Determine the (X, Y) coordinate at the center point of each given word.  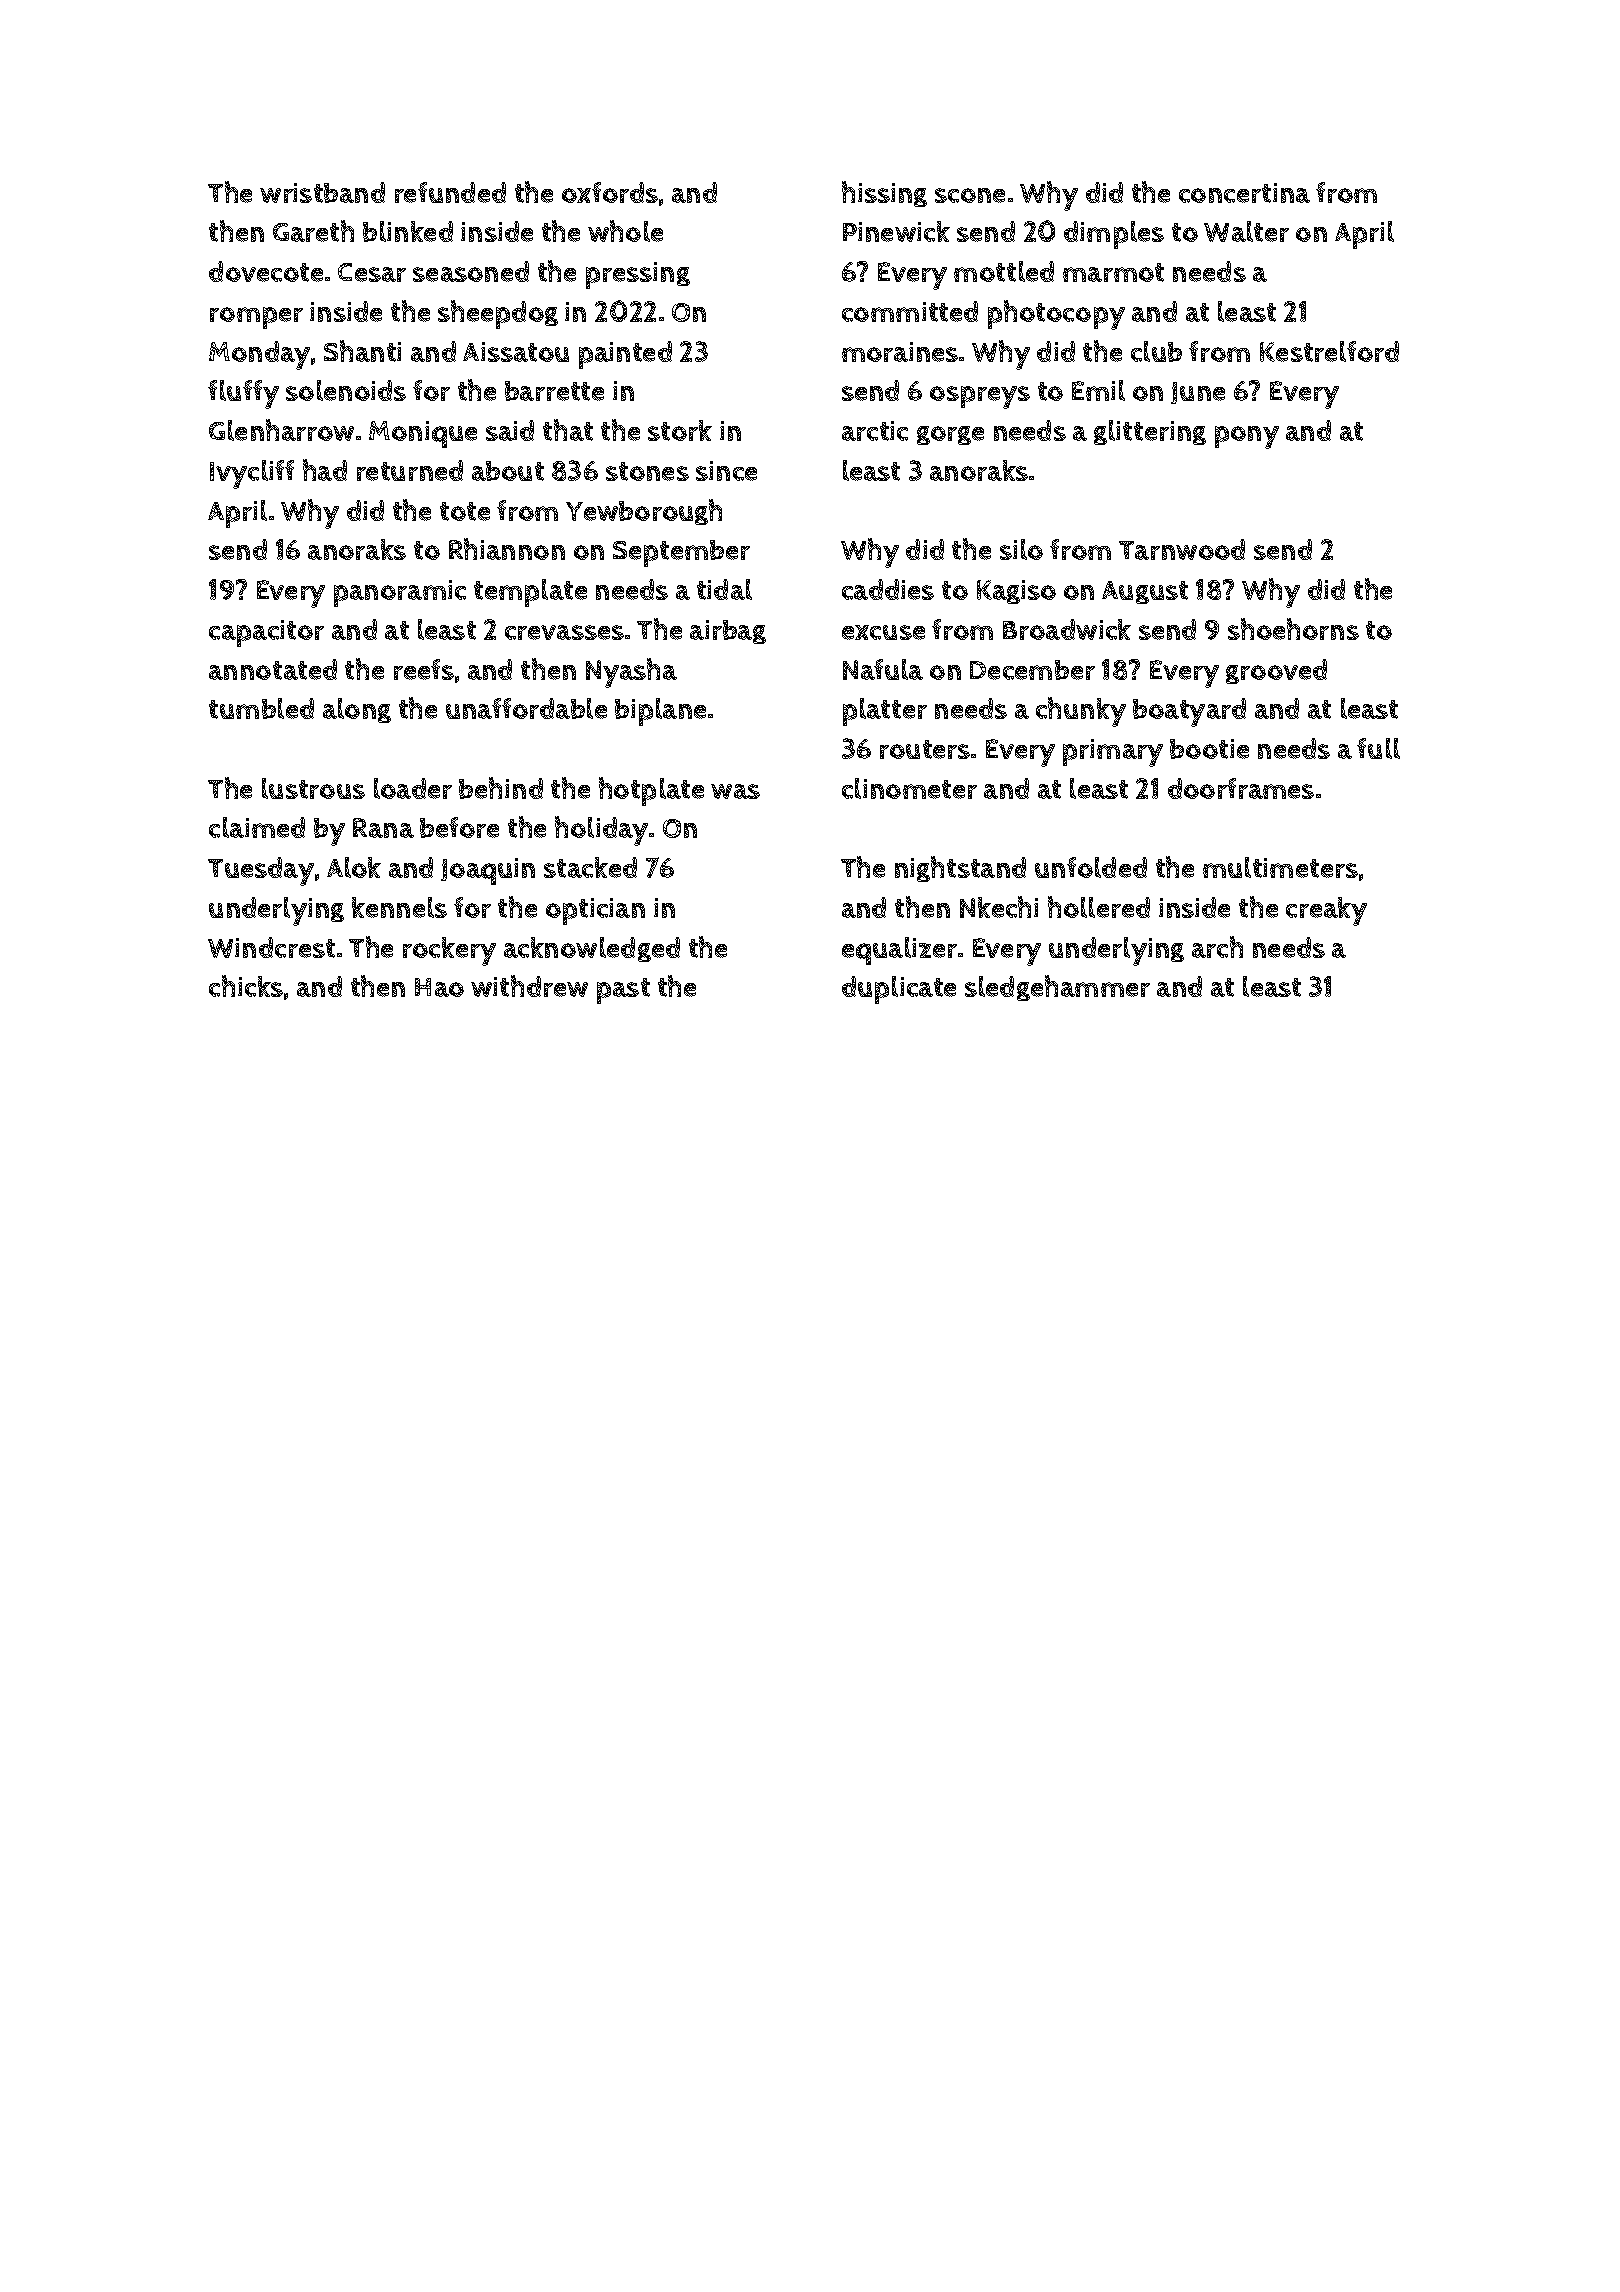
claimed (257, 827)
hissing (884, 194)
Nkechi (999, 907)
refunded (450, 192)
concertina (1244, 193)
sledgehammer (1057, 988)
